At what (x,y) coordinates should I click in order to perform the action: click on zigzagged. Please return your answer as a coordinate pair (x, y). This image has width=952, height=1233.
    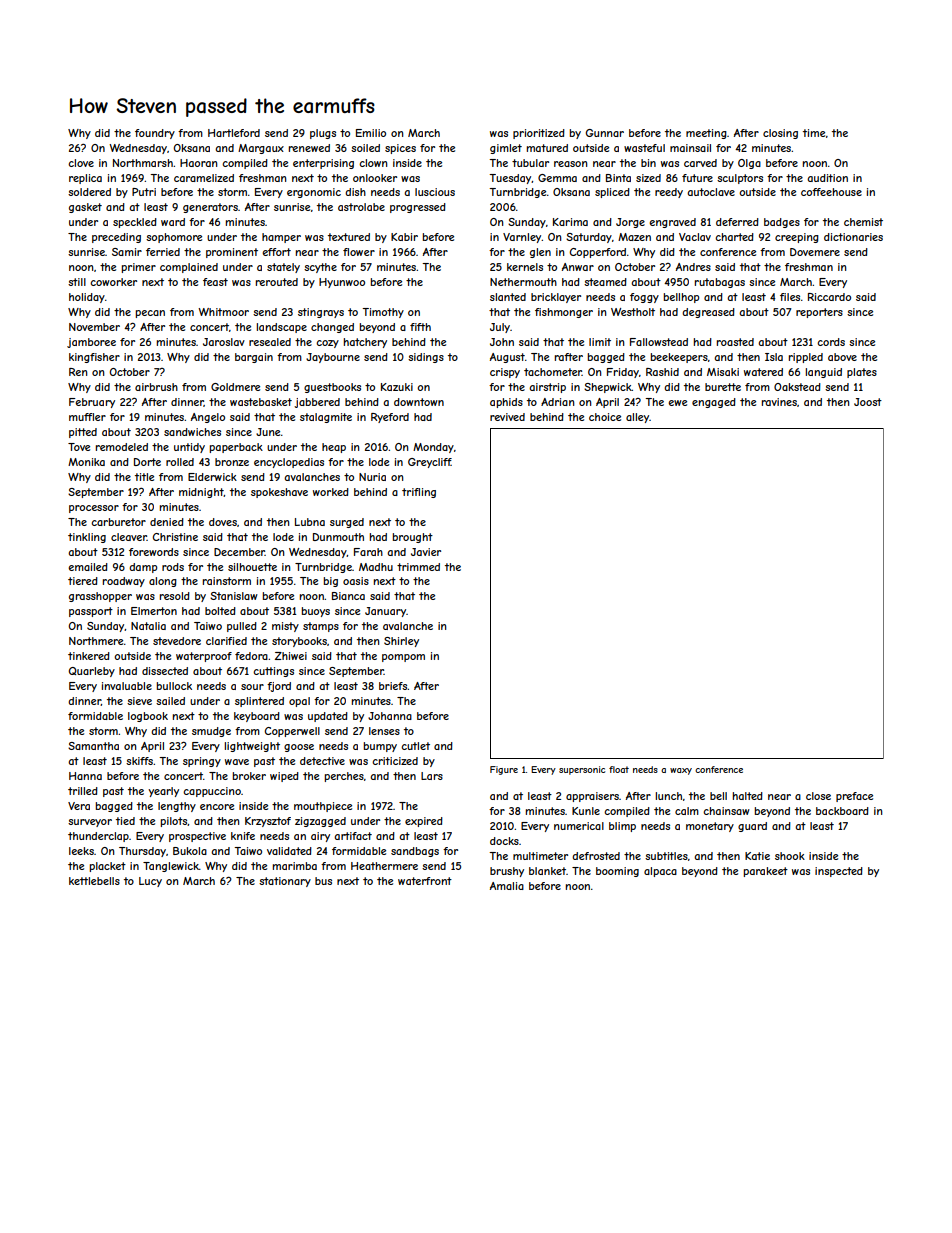
    Looking at the image, I should click on (320, 822).
